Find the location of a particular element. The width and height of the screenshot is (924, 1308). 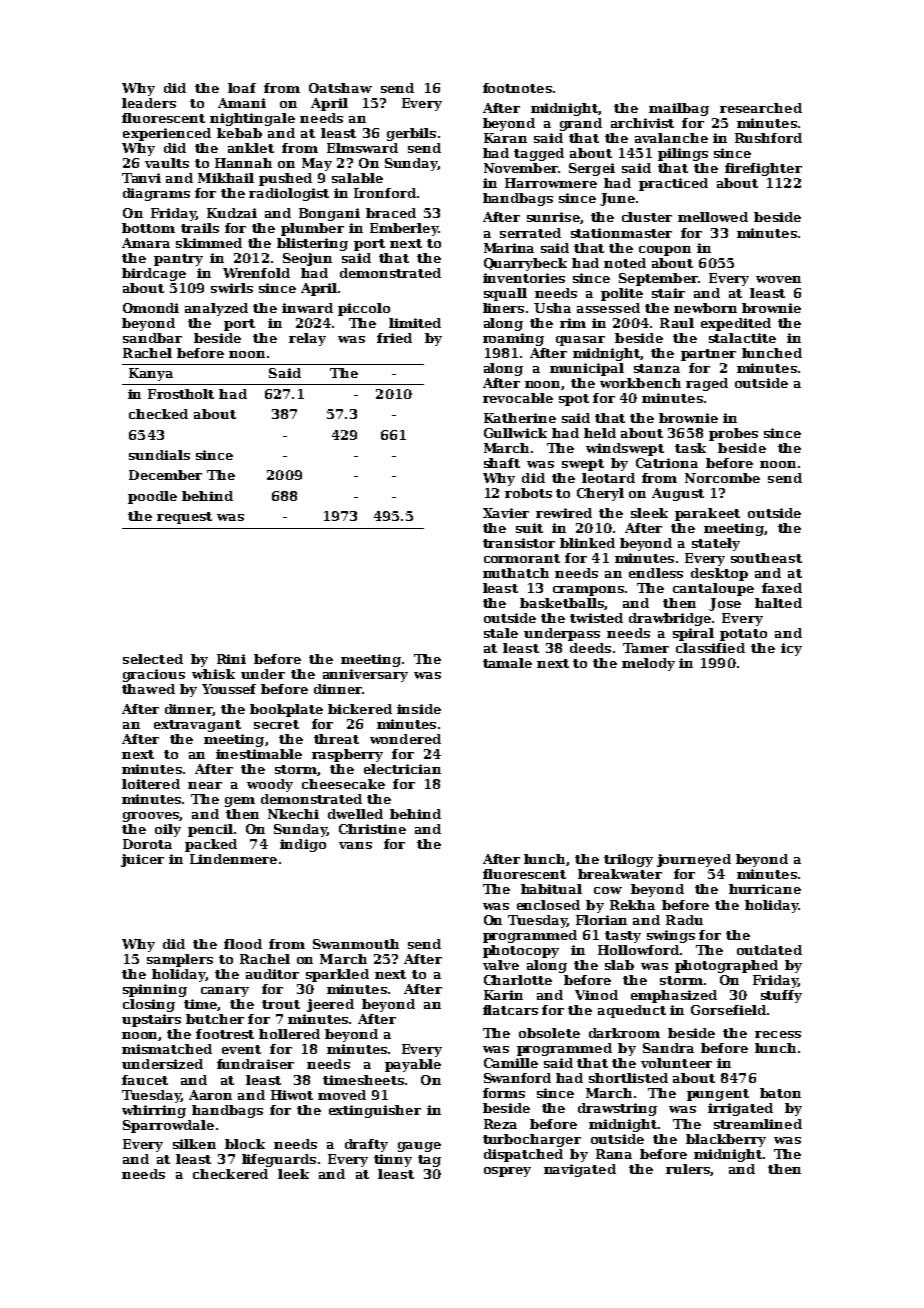

Mikhail is located at coordinates (226, 178).
